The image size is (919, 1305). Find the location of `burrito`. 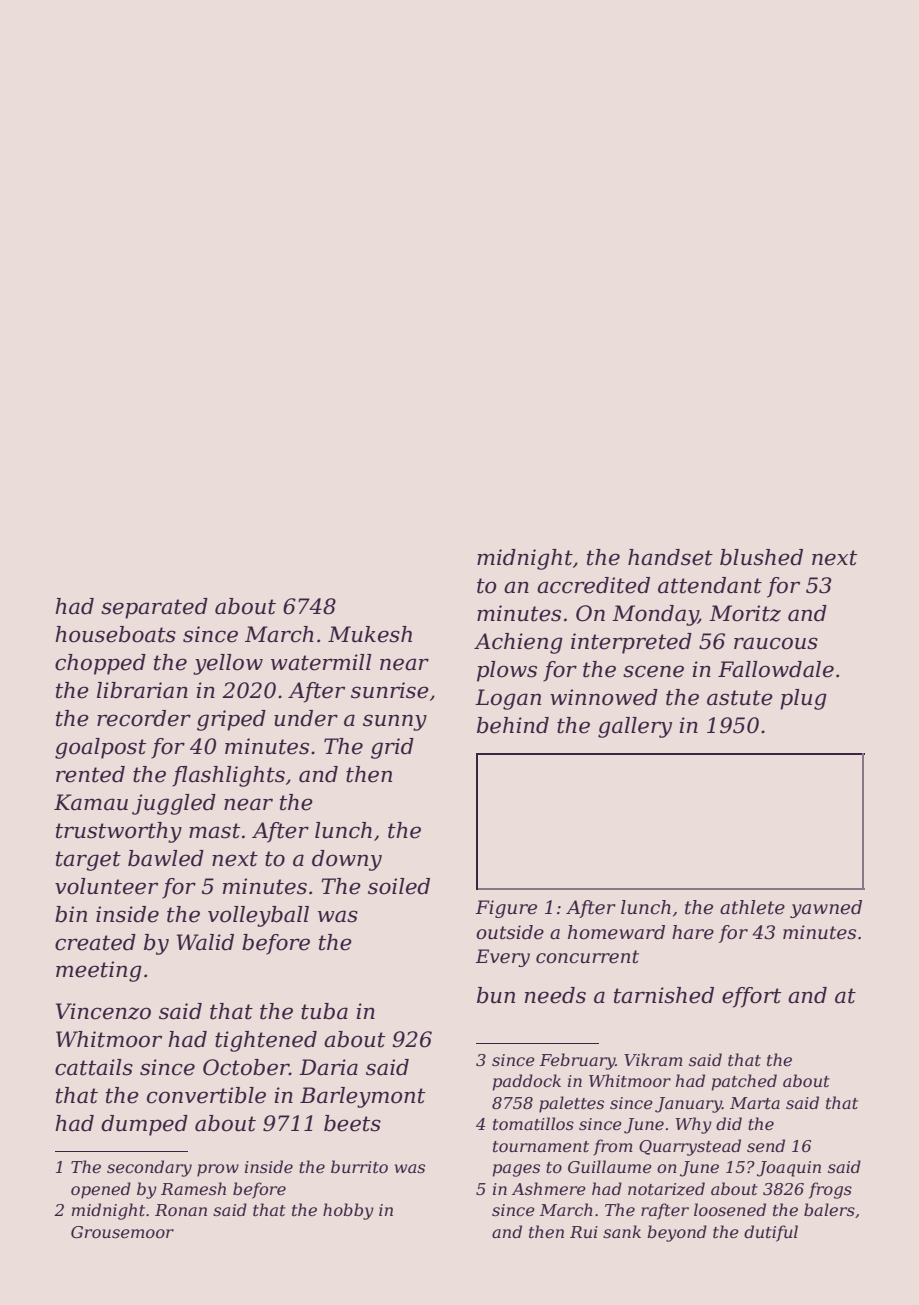

burrito is located at coordinates (359, 1166).
